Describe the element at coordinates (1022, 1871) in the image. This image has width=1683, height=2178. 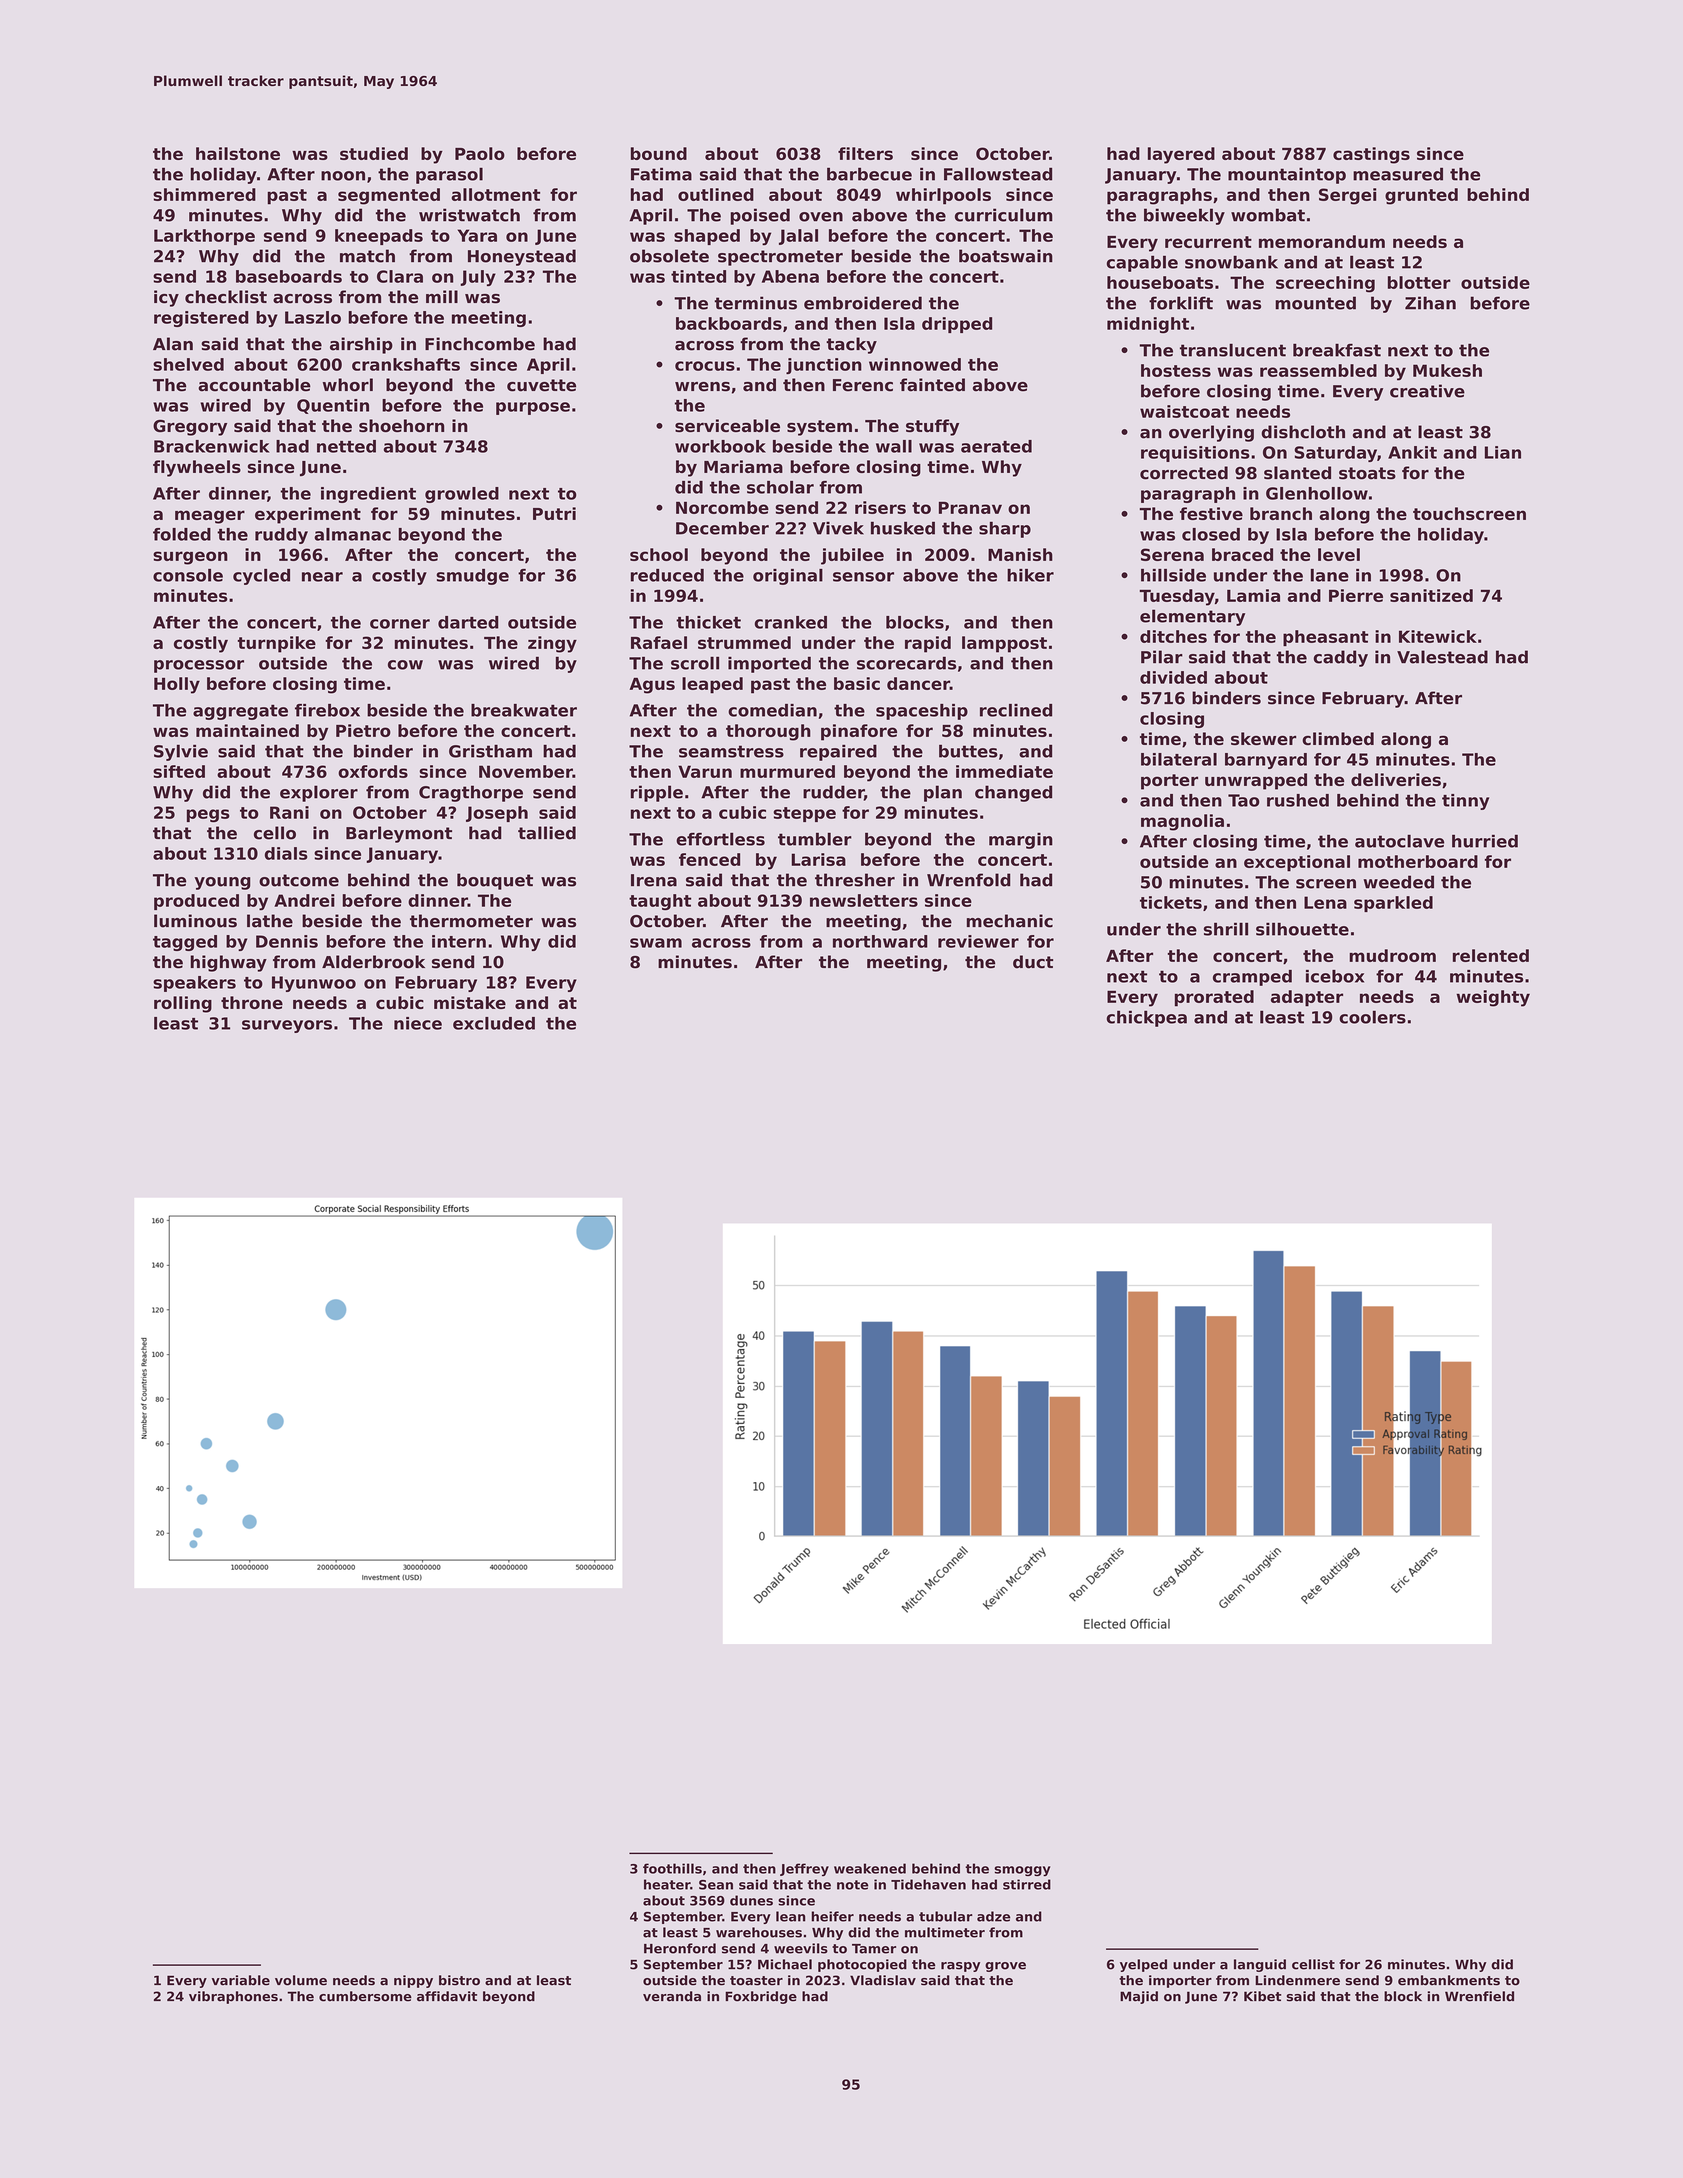
I see `smoggy` at that location.
